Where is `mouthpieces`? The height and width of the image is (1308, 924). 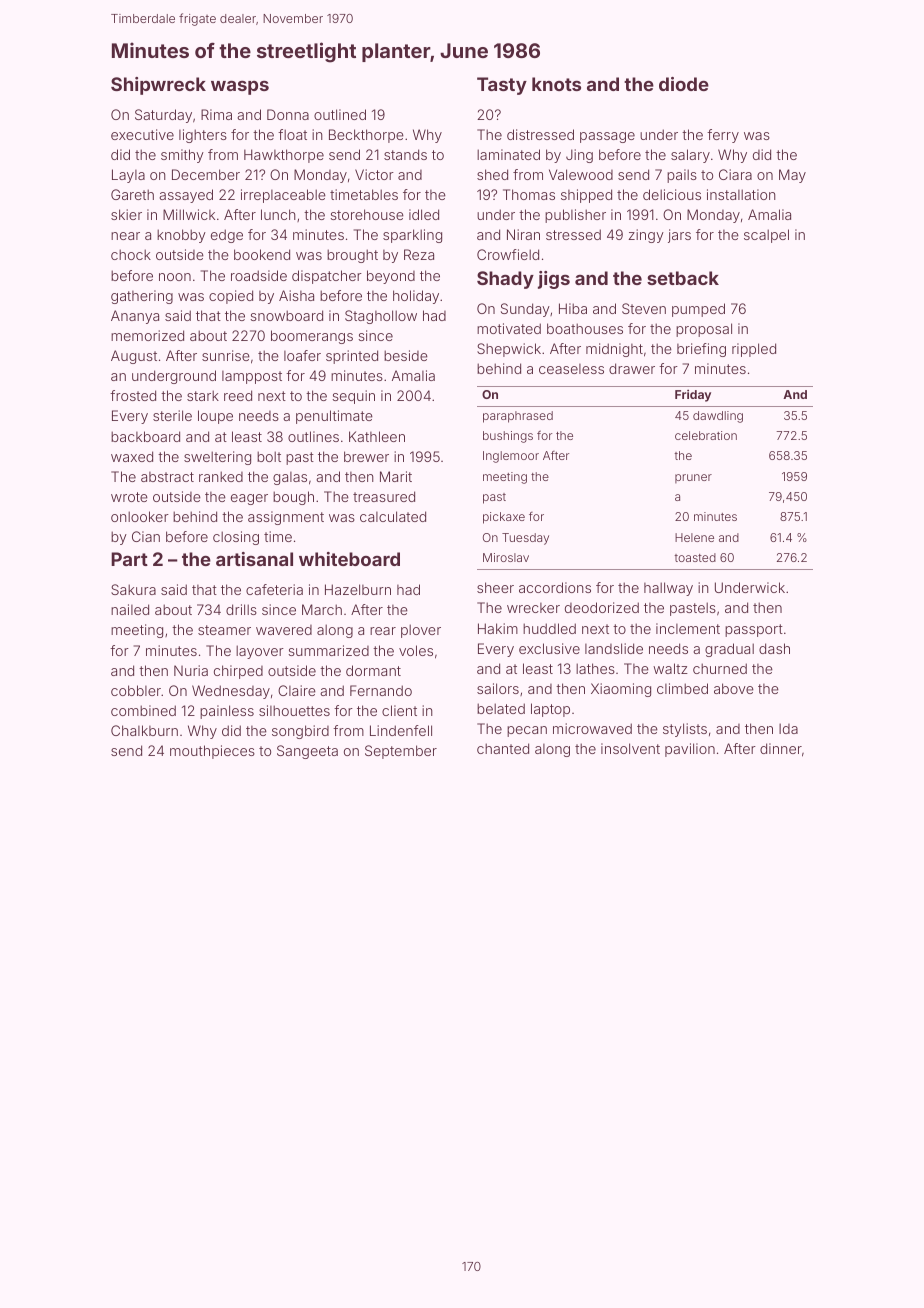 mouthpieces is located at coordinates (212, 752).
